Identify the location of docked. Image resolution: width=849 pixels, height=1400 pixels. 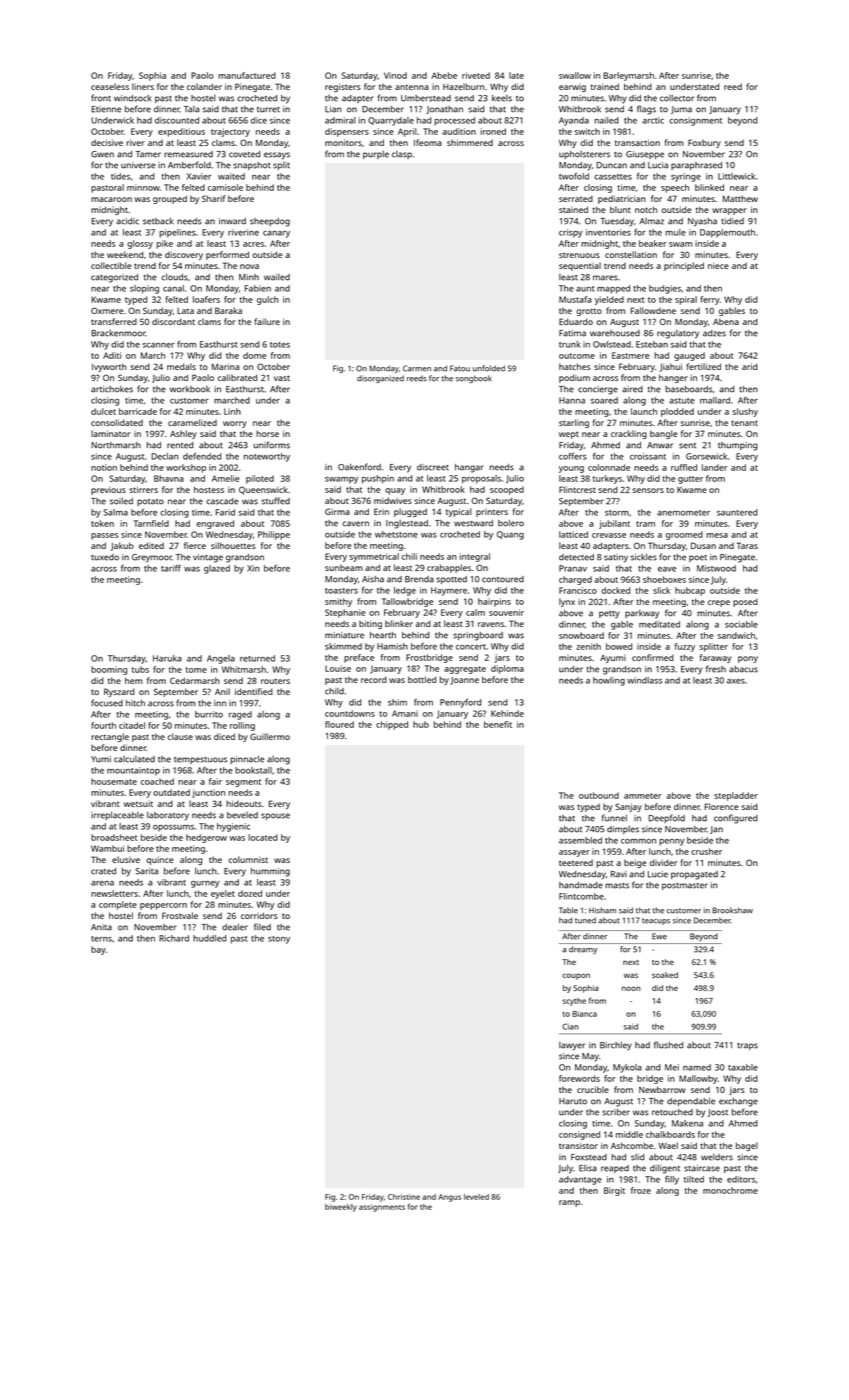
(615, 590).
